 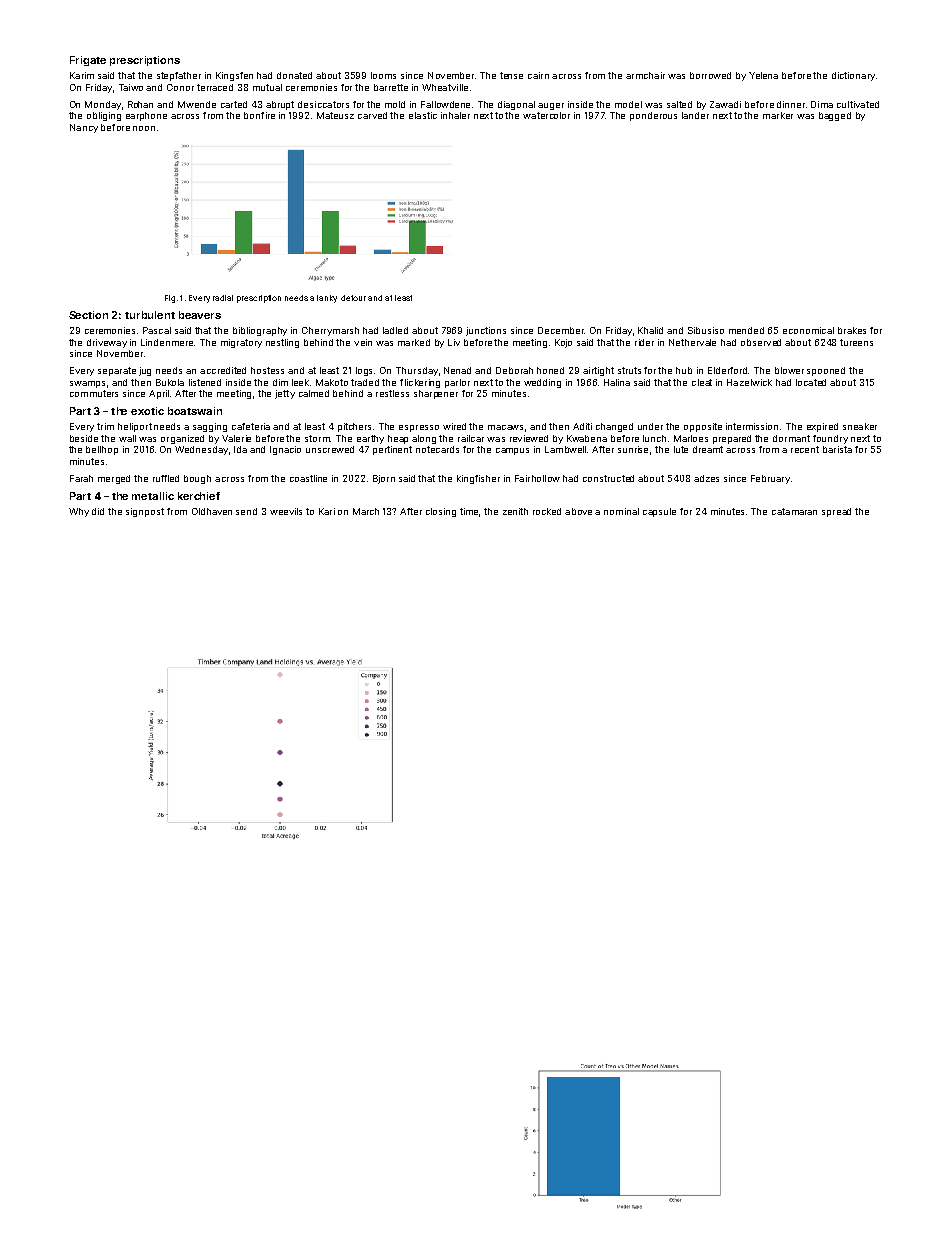 I want to click on obliging, so click(x=104, y=116).
